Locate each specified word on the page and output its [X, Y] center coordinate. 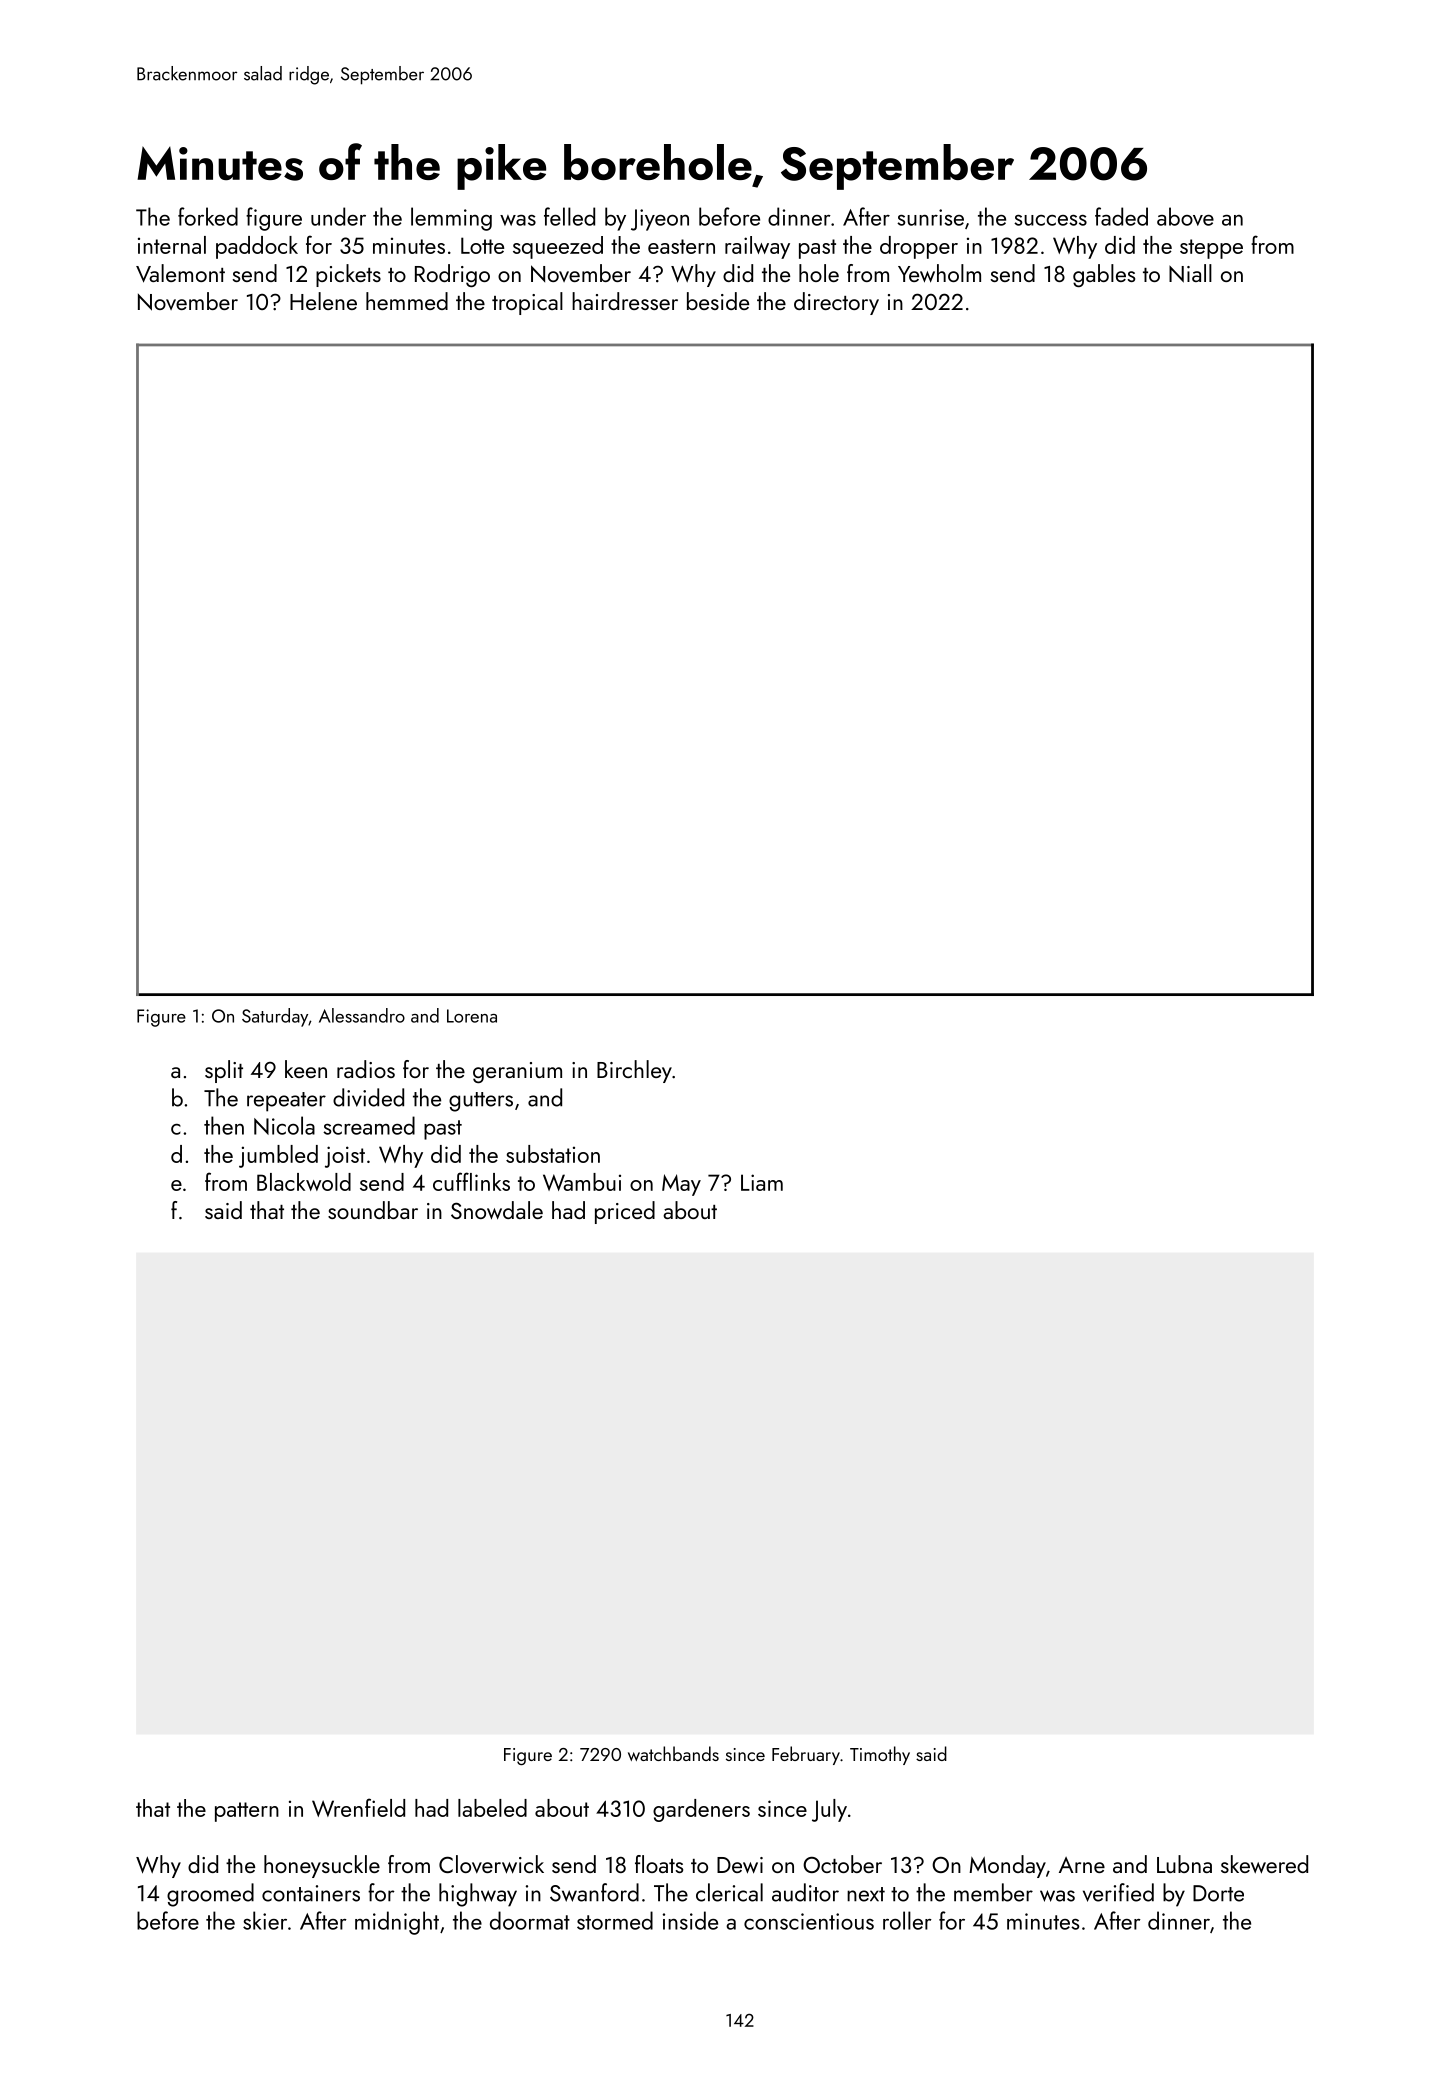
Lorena [472, 1016]
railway [757, 247]
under [338, 216]
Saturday [275, 1017]
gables [1104, 275]
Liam [762, 1182]
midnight [397, 1923]
